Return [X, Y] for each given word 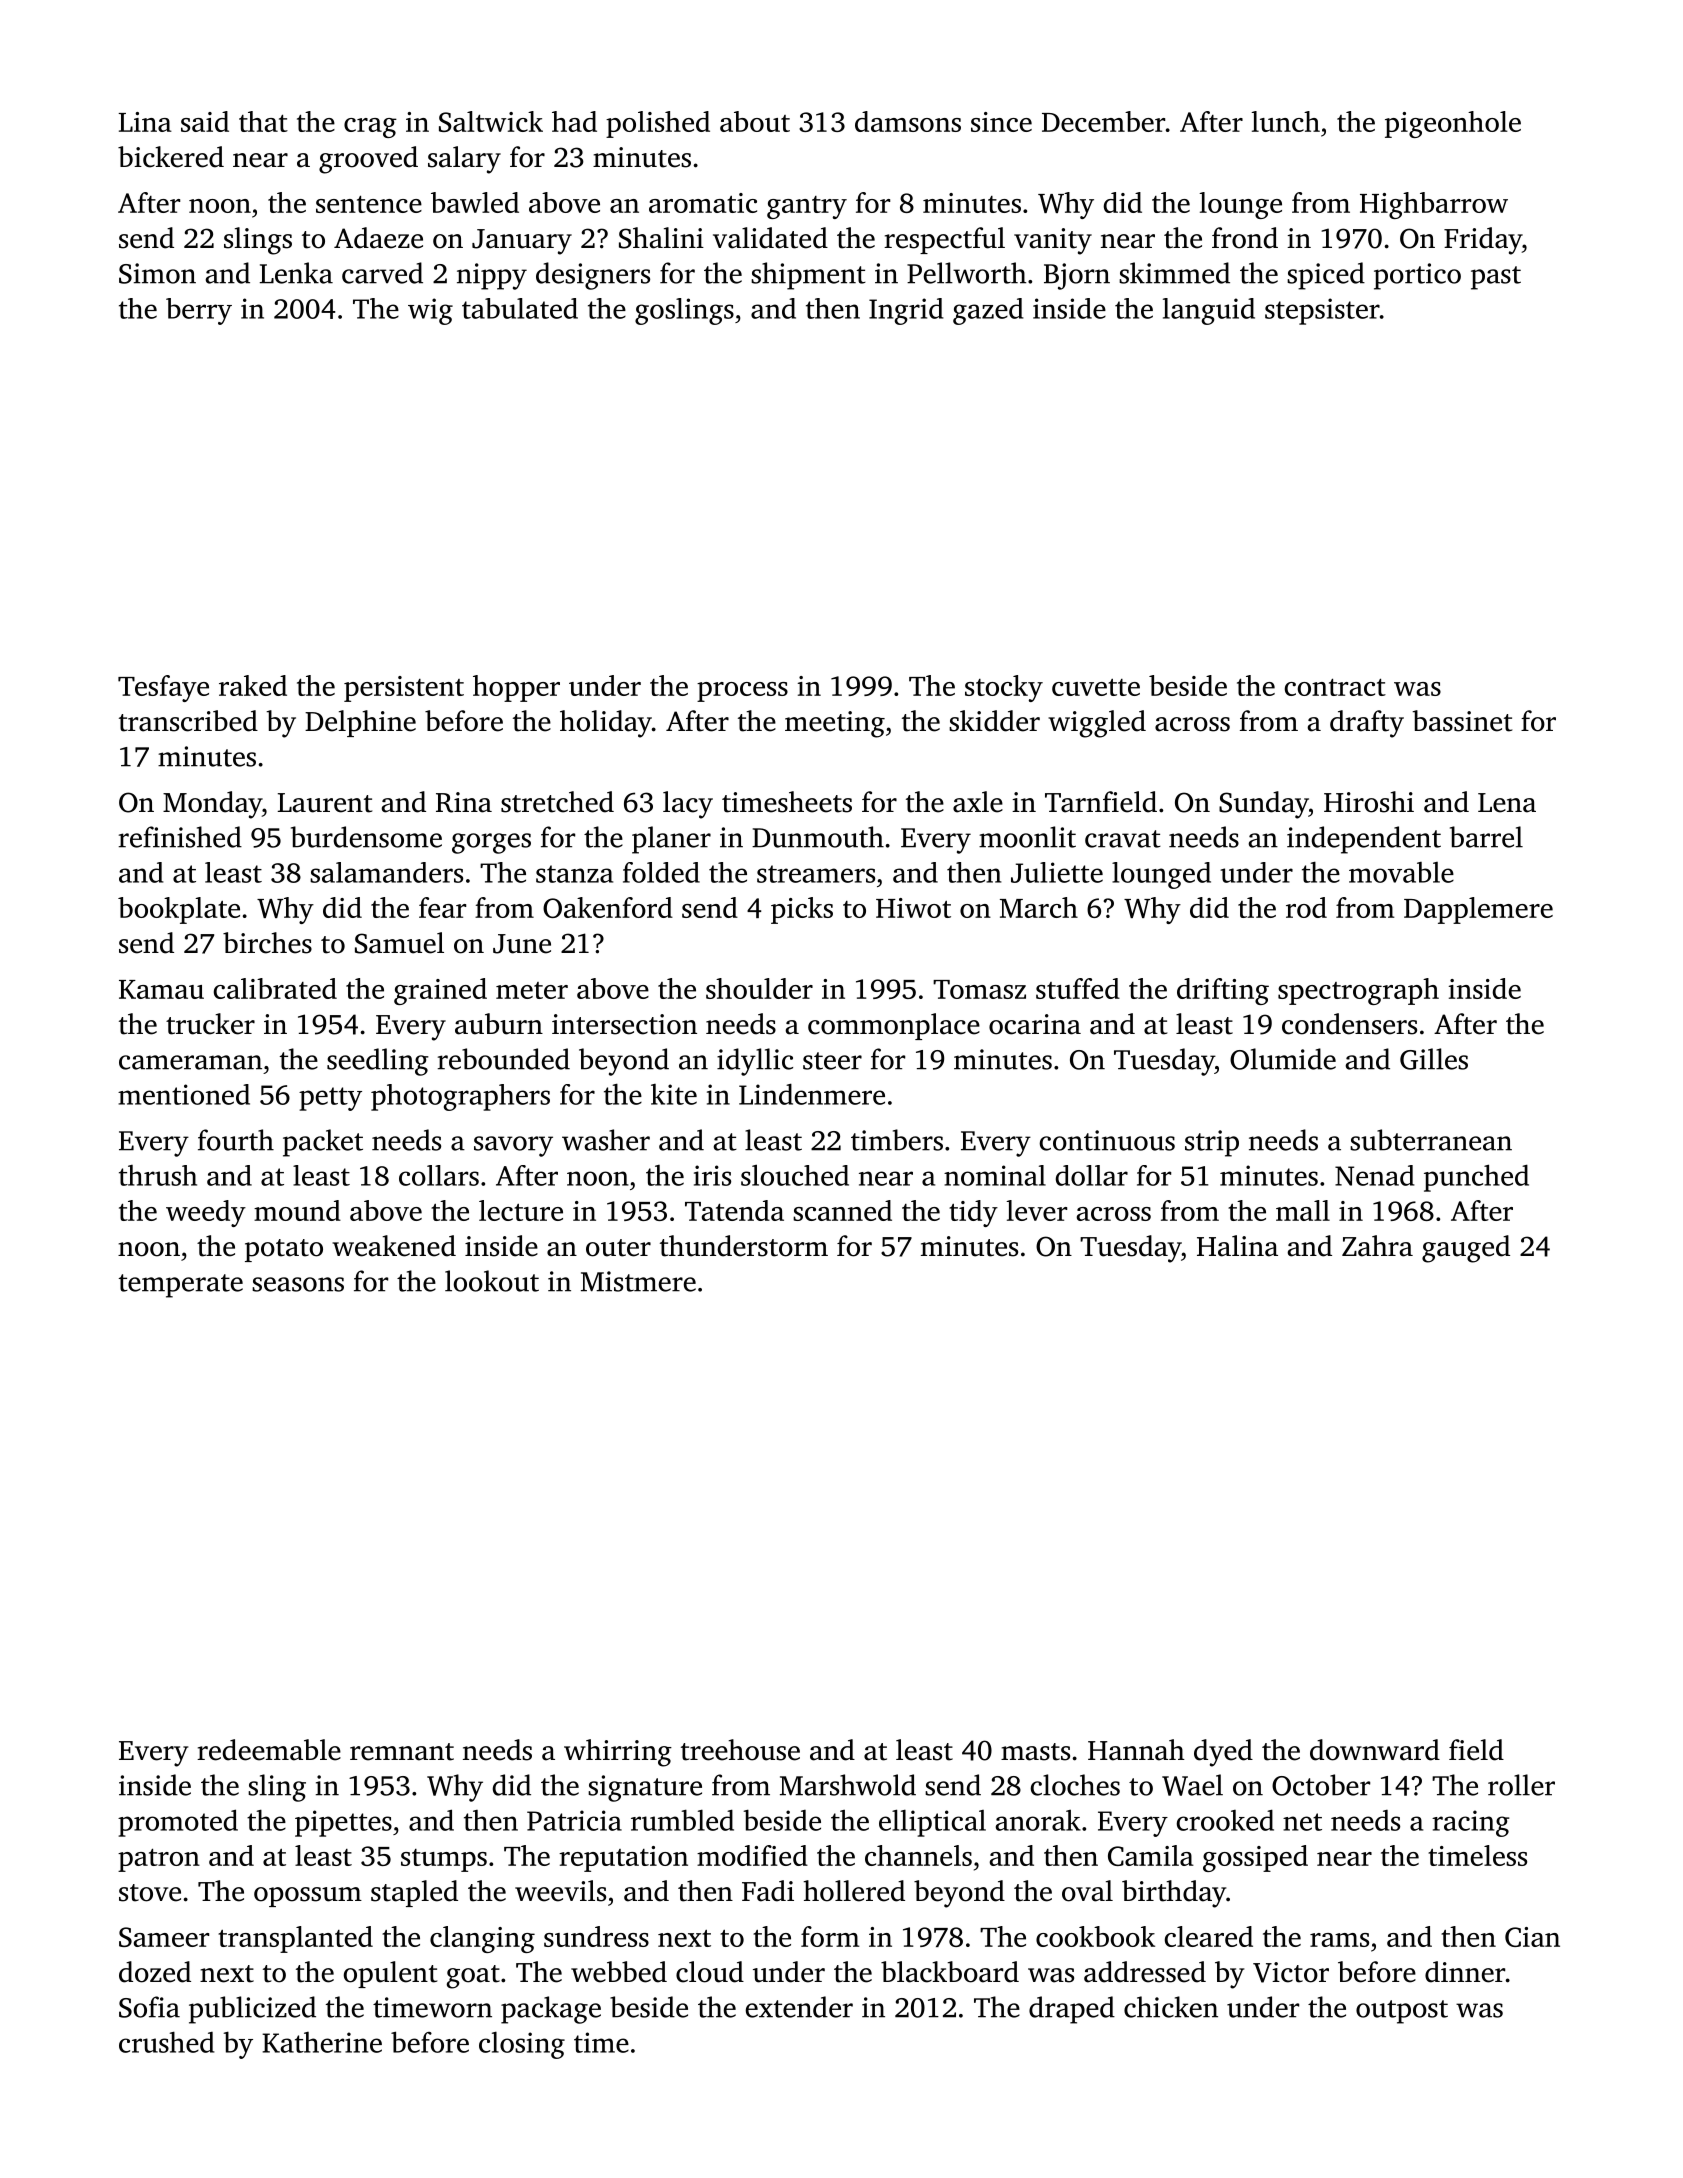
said [205, 121]
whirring [618, 1753]
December [1103, 121]
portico [1417, 276]
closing [522, 2045]
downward [1375, 1750]
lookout [492, 1281]
